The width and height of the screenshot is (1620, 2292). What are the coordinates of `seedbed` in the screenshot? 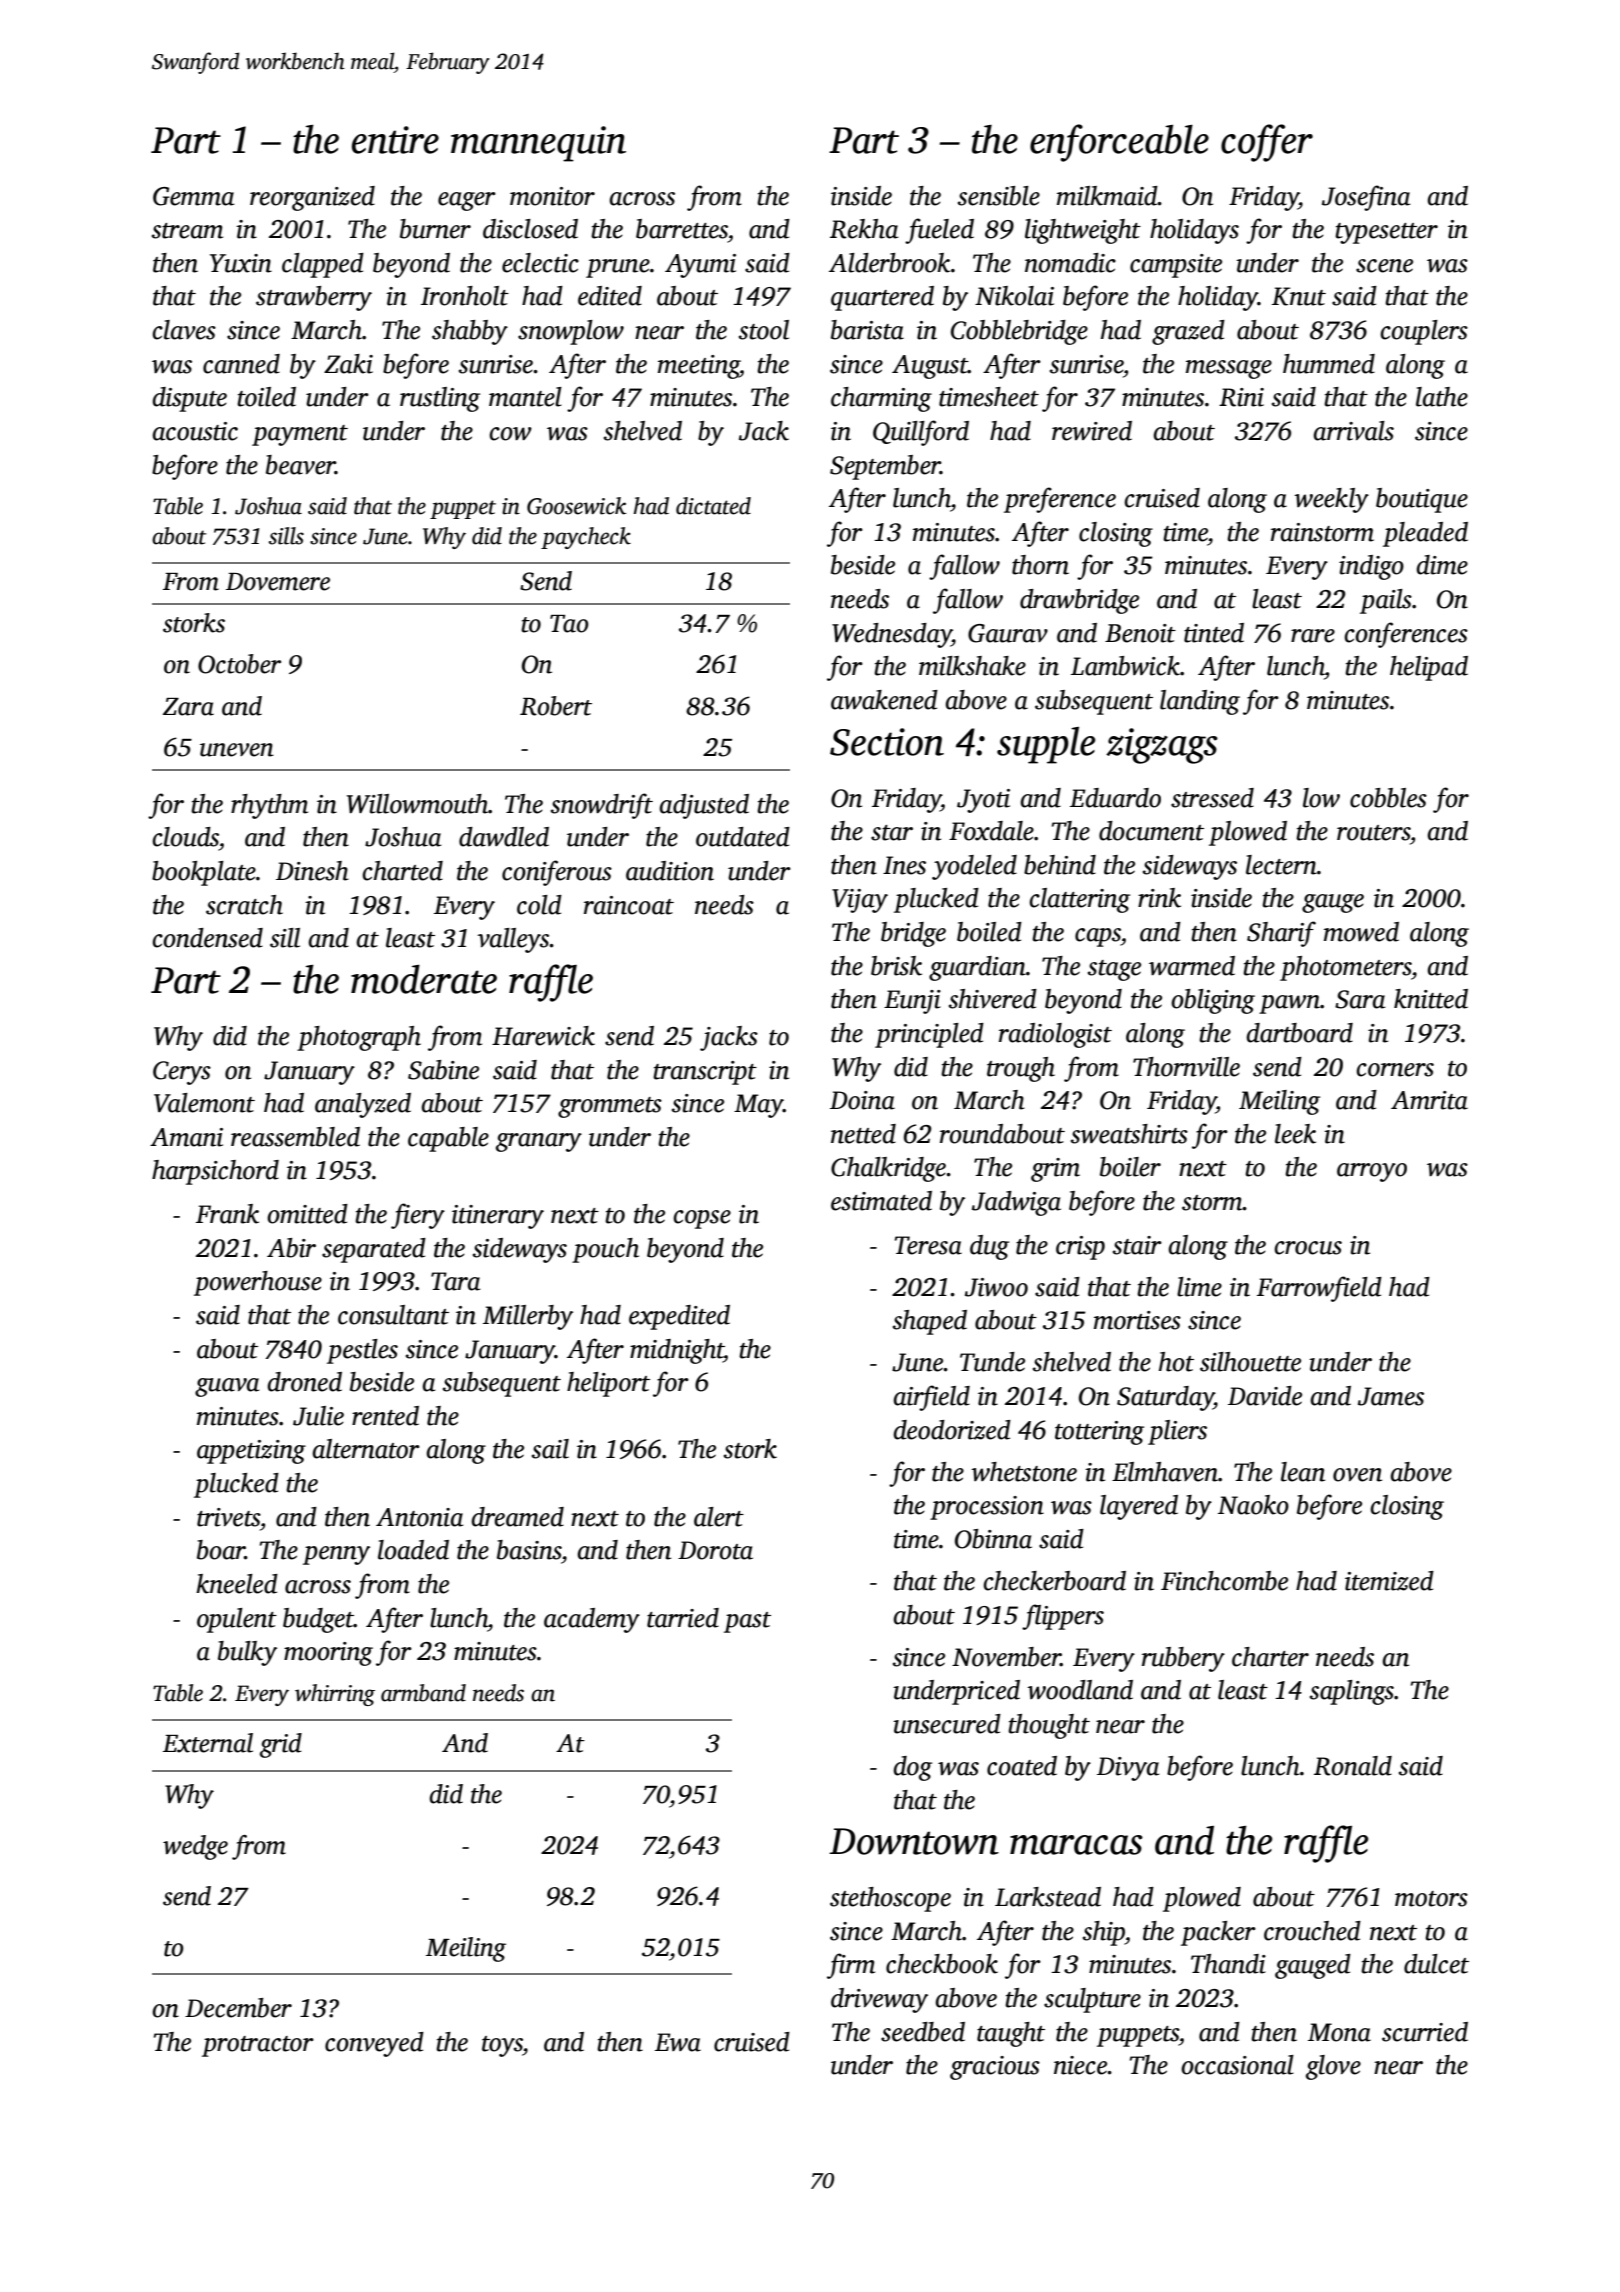 It's located at (923, 2032).
